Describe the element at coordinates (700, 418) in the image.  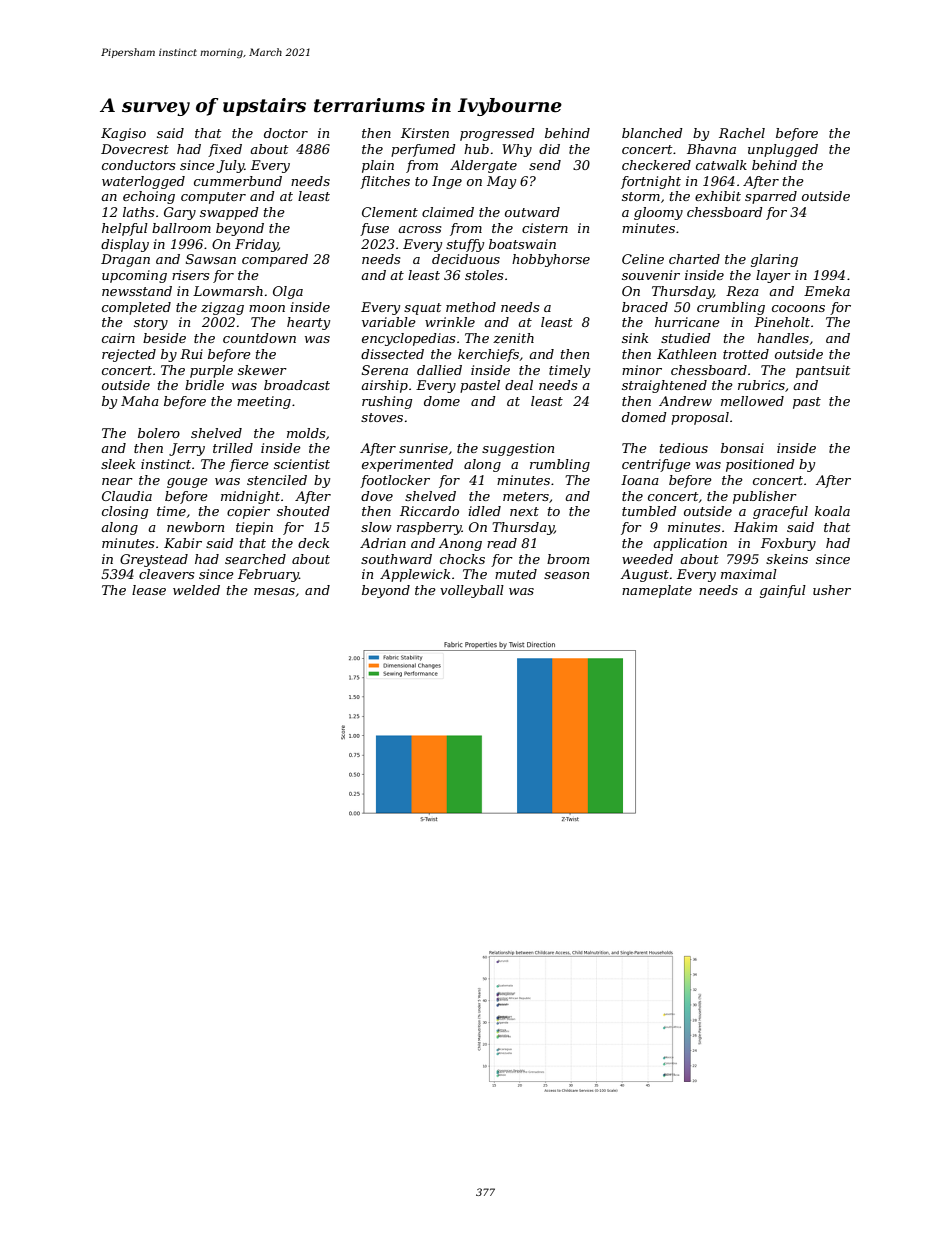
I see `proposal` at that location.
